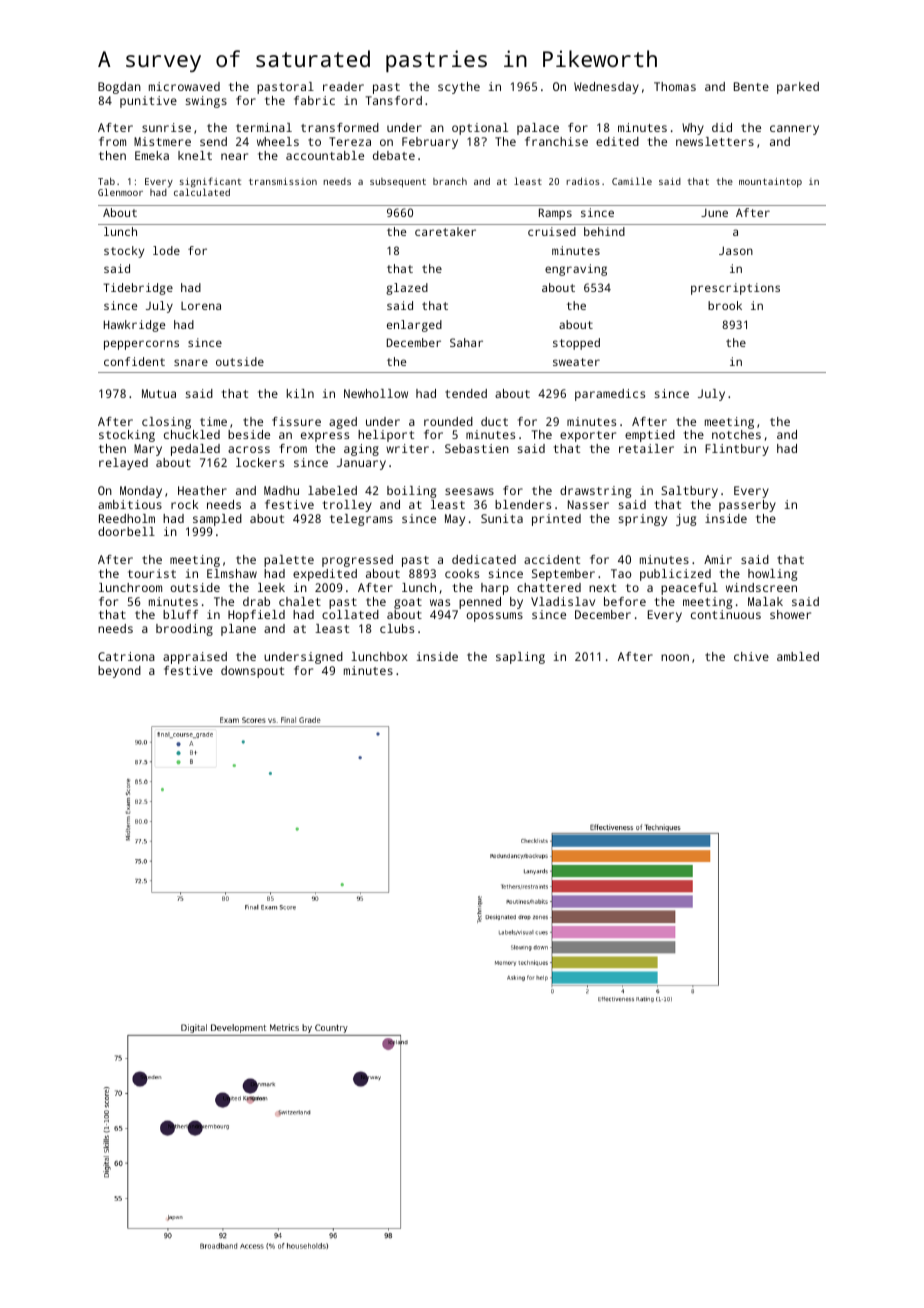  Describe the element at coordinates (162, 141) in the screenshot. I see `Mistmere` at that location.
